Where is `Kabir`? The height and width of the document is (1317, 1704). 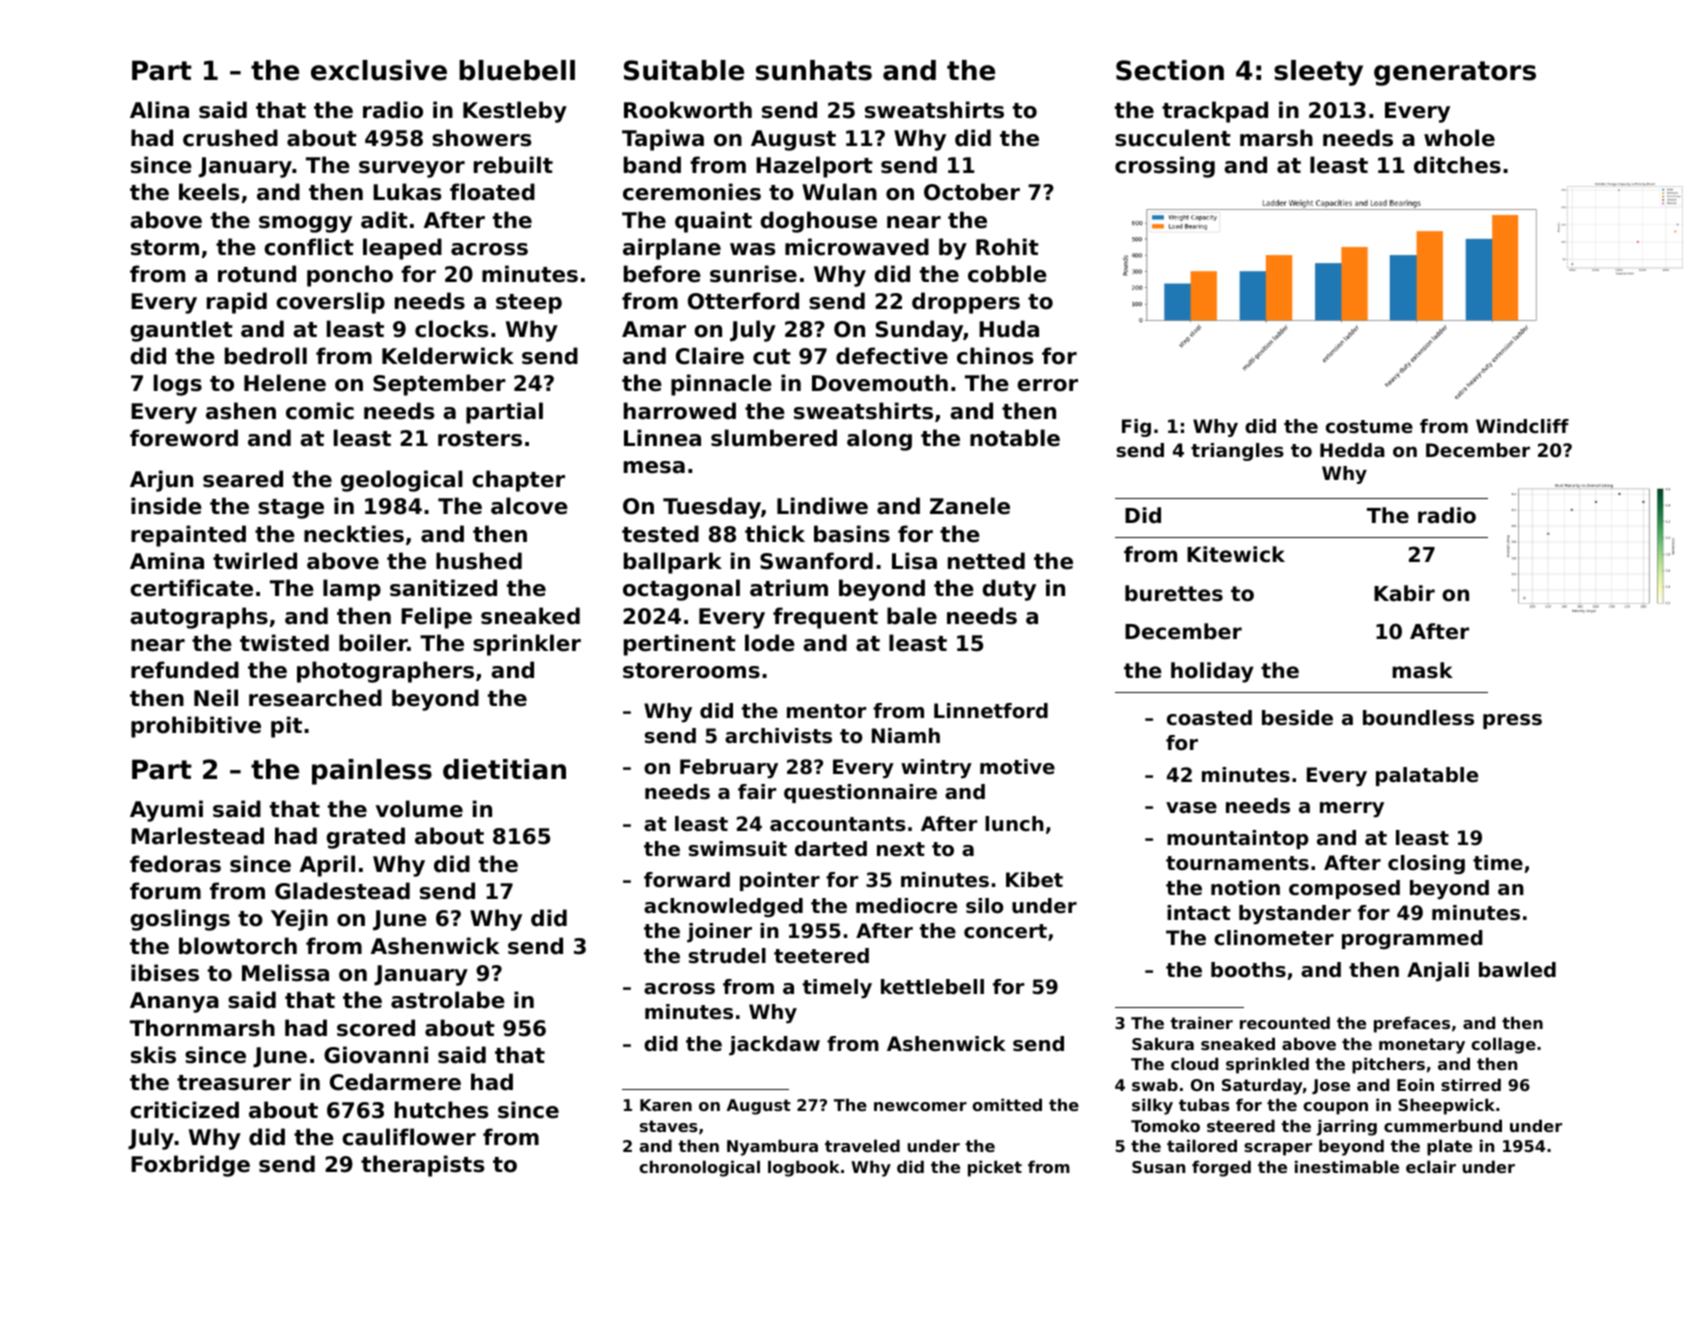
Kabir is located at coordinates (1404, 593).
